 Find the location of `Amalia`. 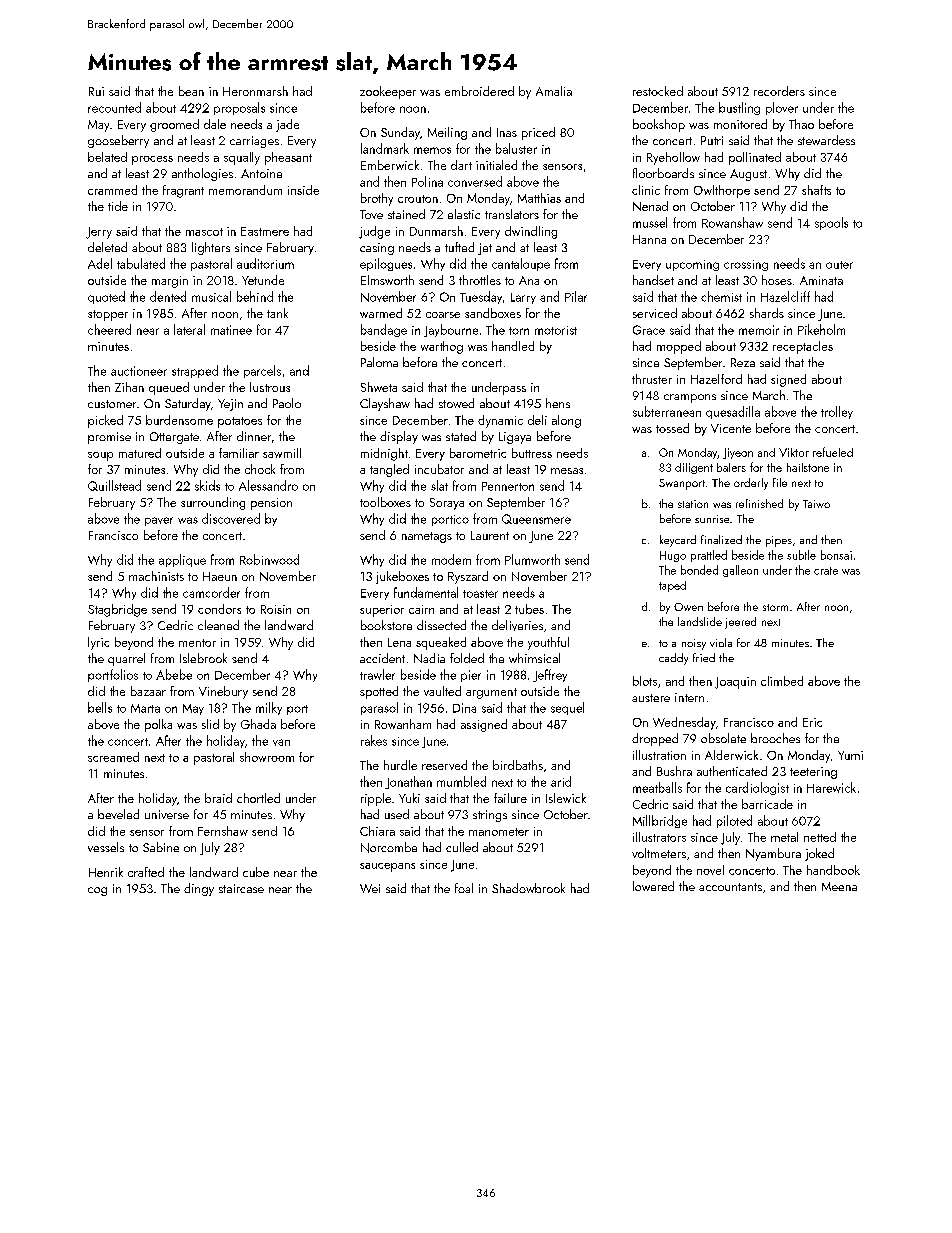

Amalia is located at coordinates (554, 91).
